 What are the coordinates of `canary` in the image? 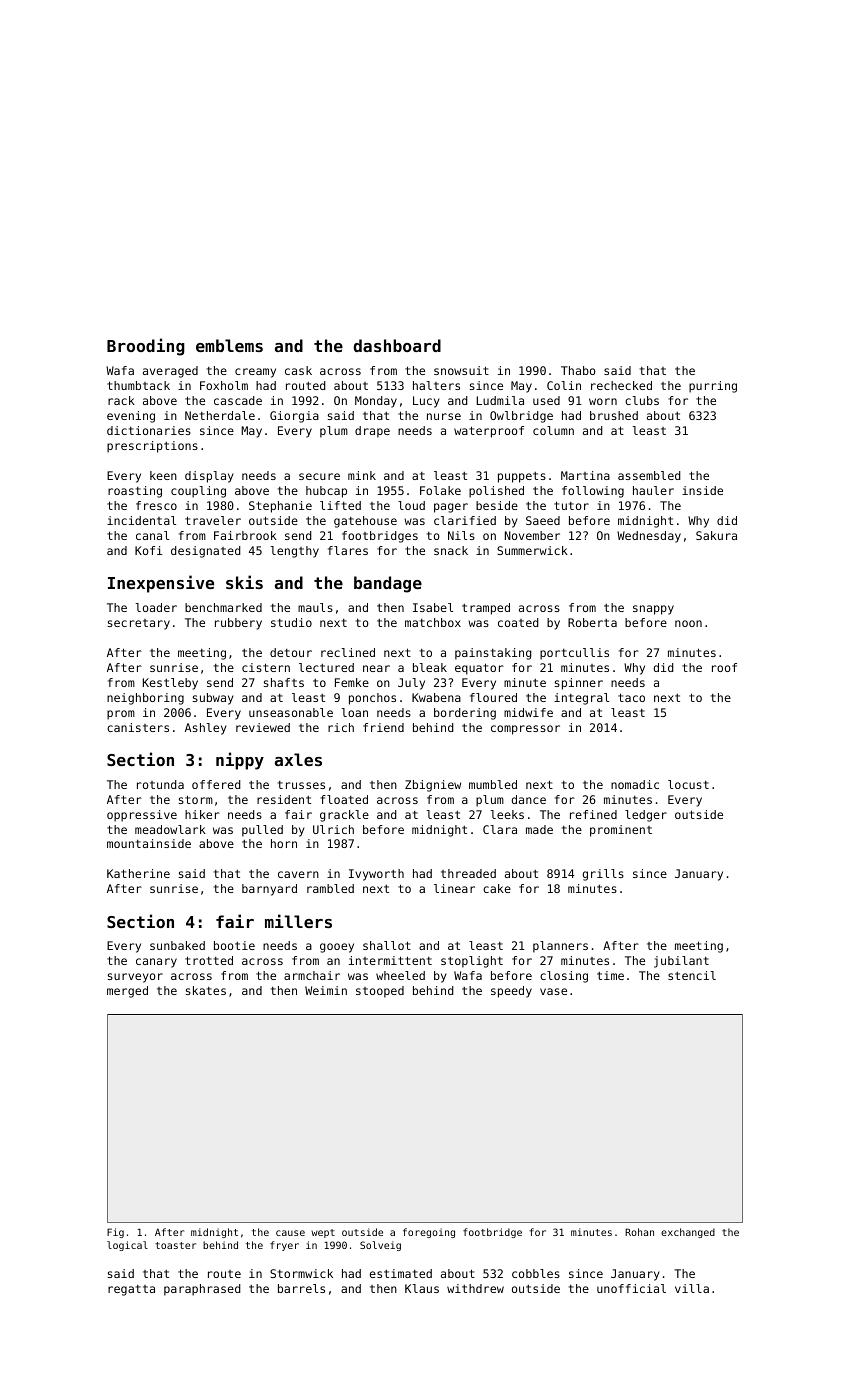 It's located at (156, 963).
